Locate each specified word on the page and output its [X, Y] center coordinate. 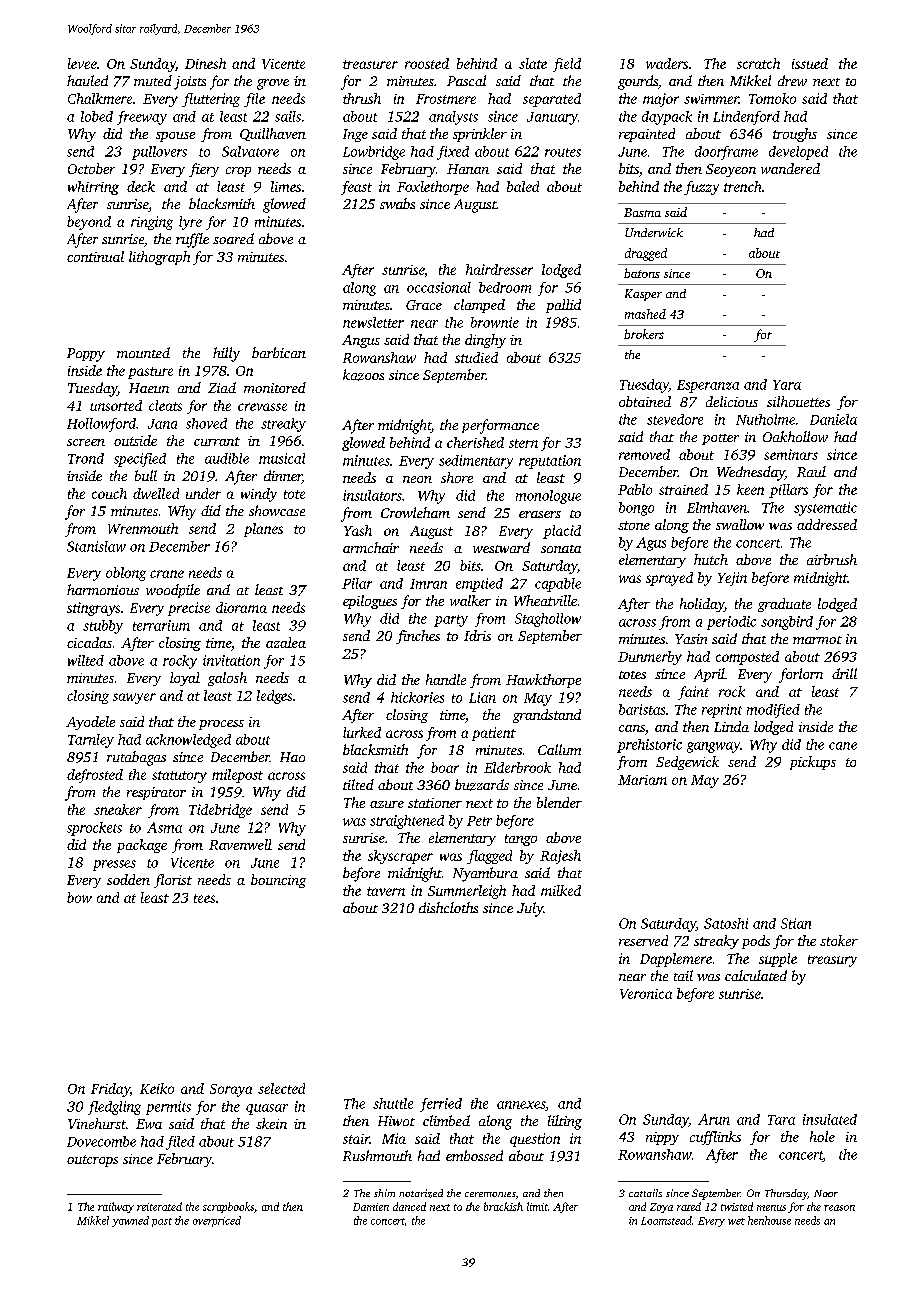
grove [273, 84]
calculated [756, 975]
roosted [427, 63]
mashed [645, 314]
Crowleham [415, 512]
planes [263, 530]
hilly [226, 354]
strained [683, 489]
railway [116, 1207]
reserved [643, 940]
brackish [503, 1206]
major [661, 100]
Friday [110, 1090]
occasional [439, 287]
